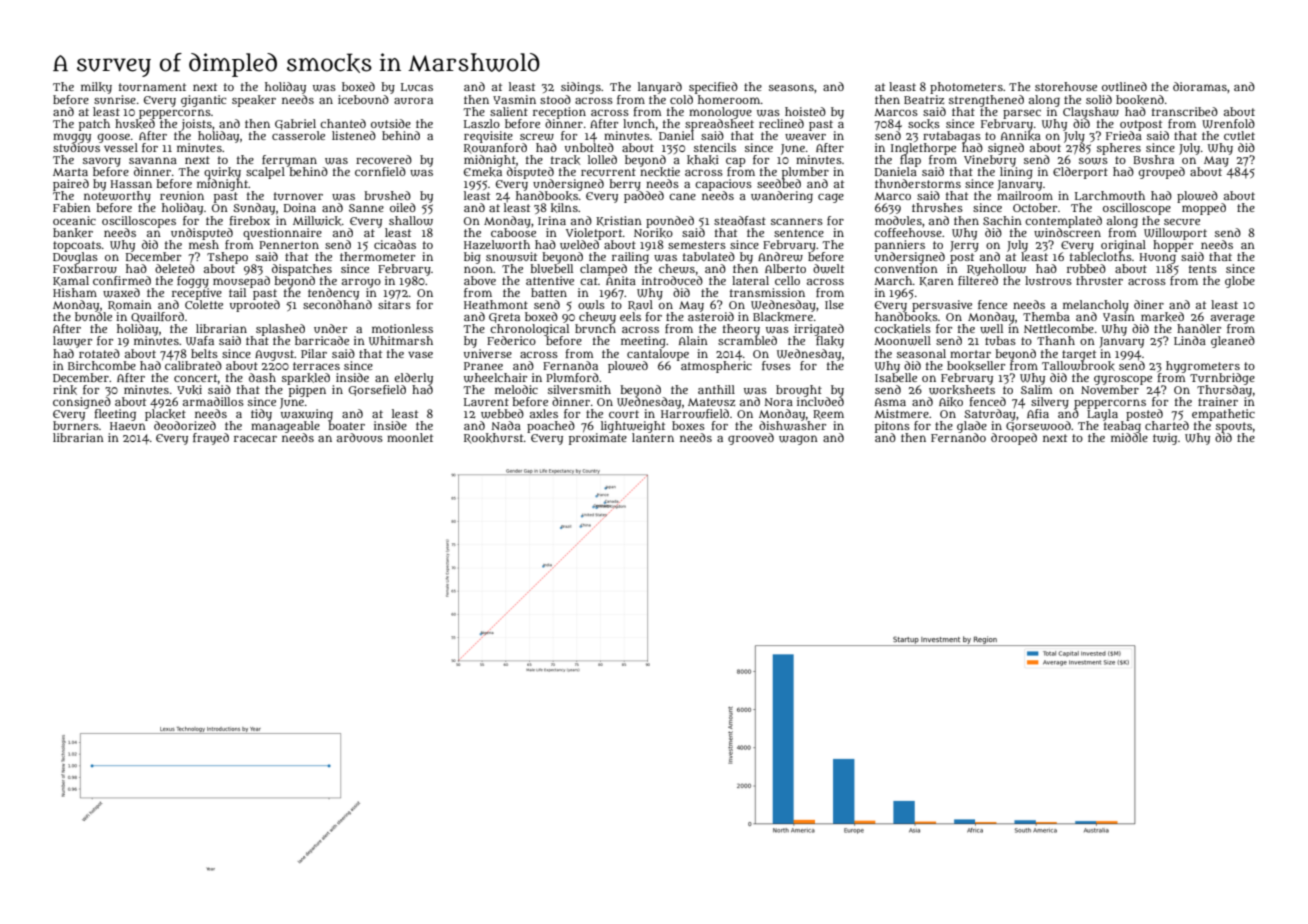  What do you see at coordinates (1200, 86) in the screenshot?
I see `dioramas` at bounding box center [1200, 86].
